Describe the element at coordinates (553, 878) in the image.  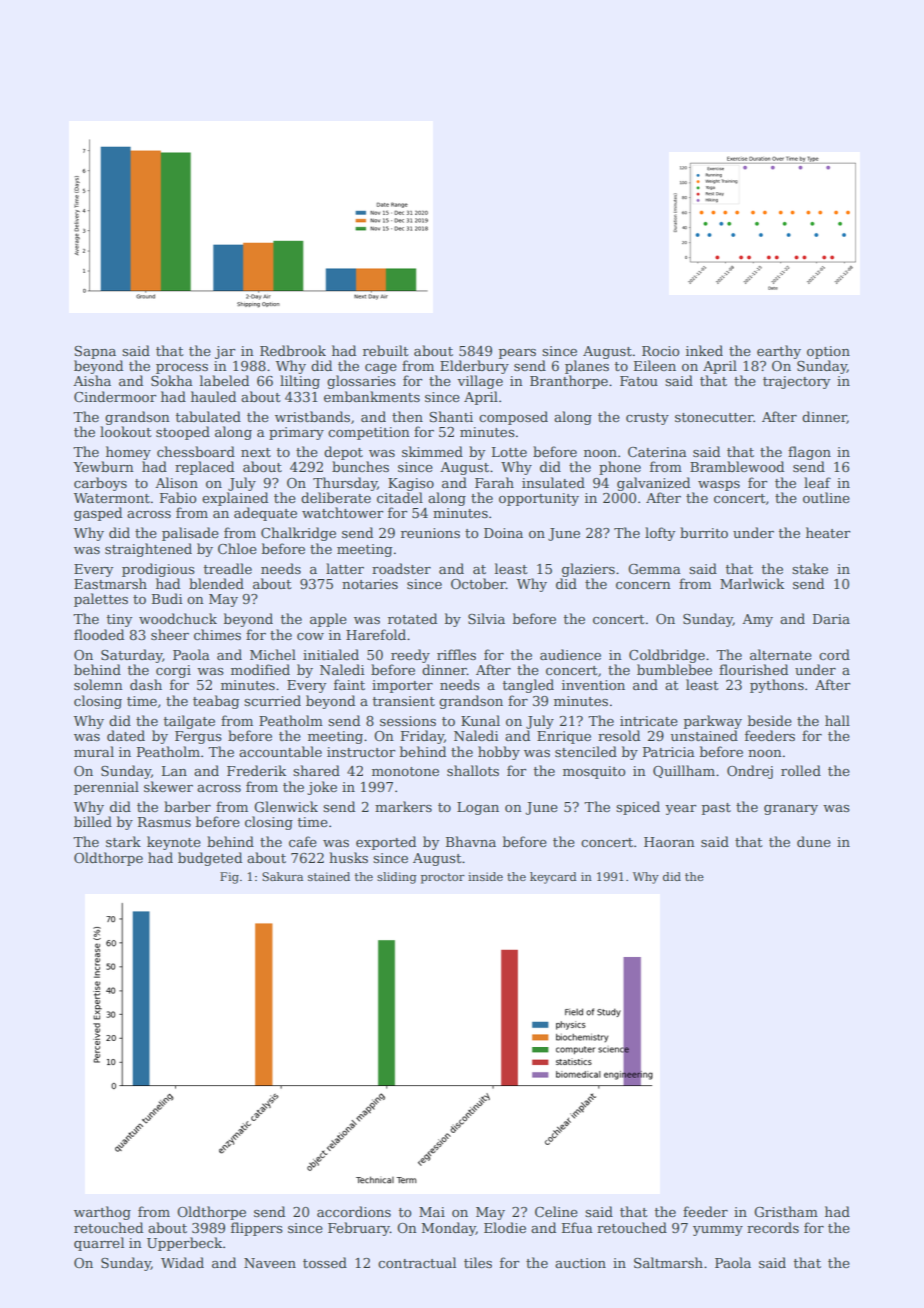
I see `keycard` at that location.
